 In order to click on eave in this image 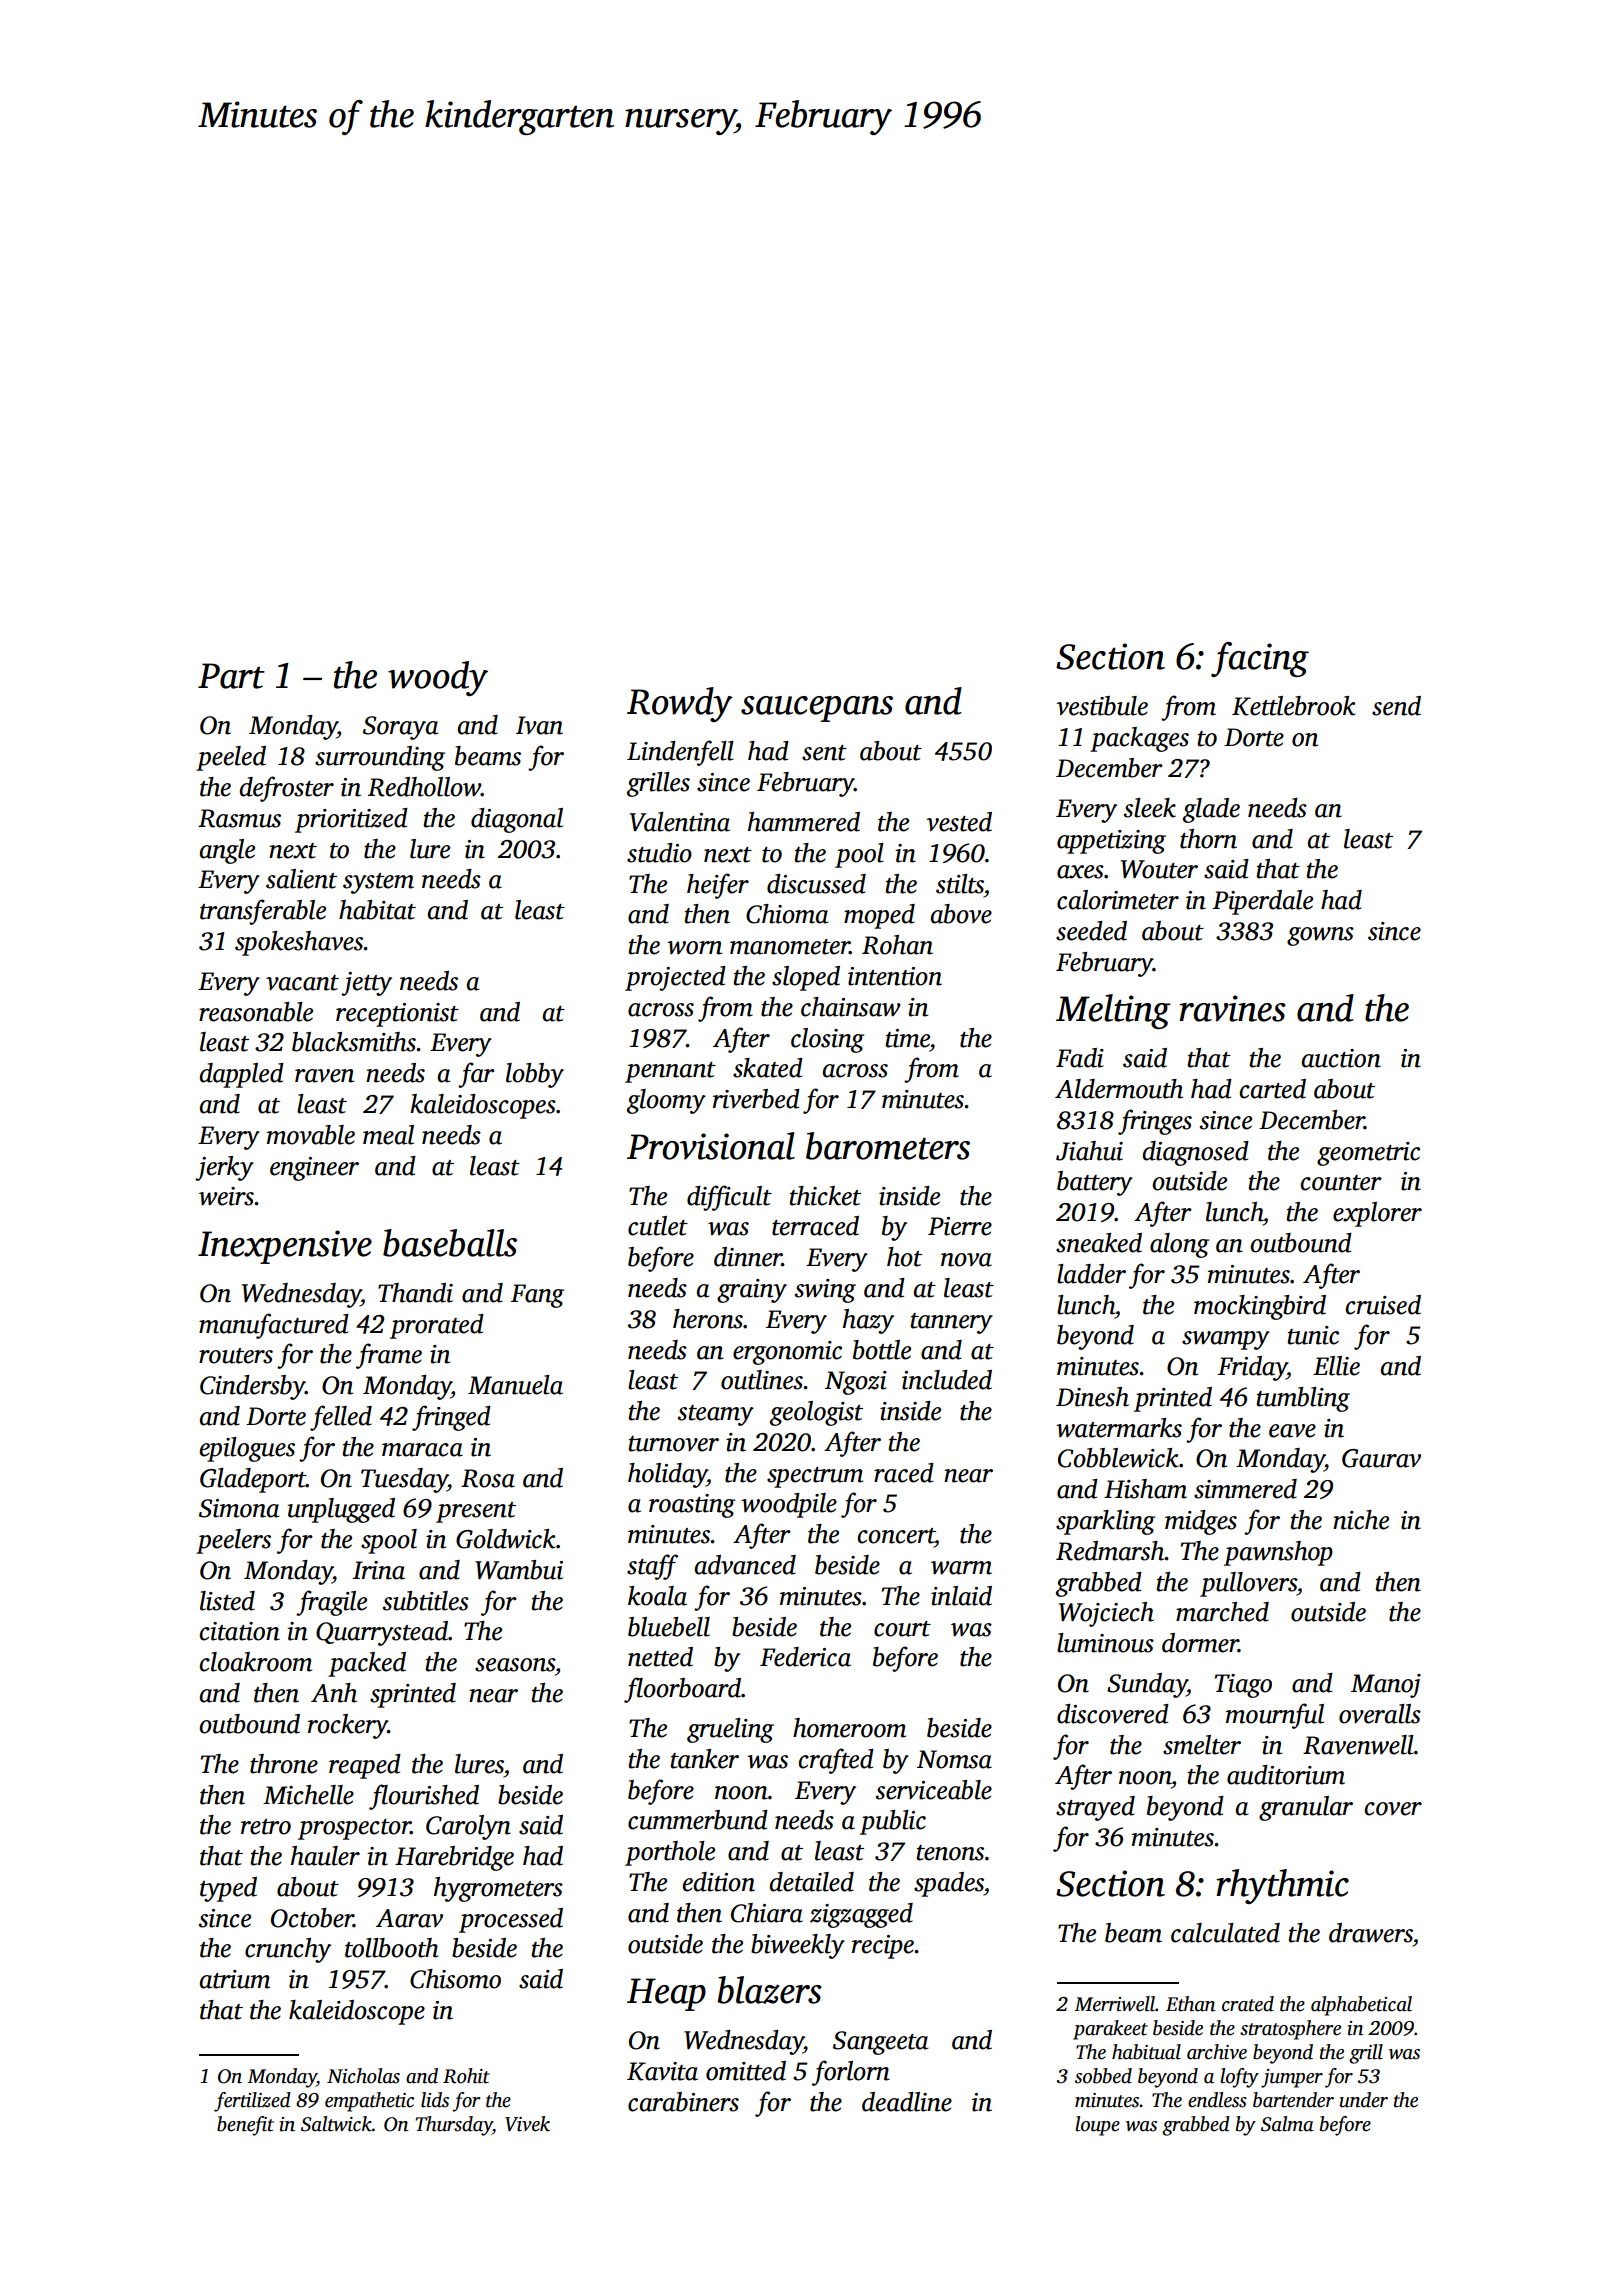, I will do `click(1292, 1431)`.
